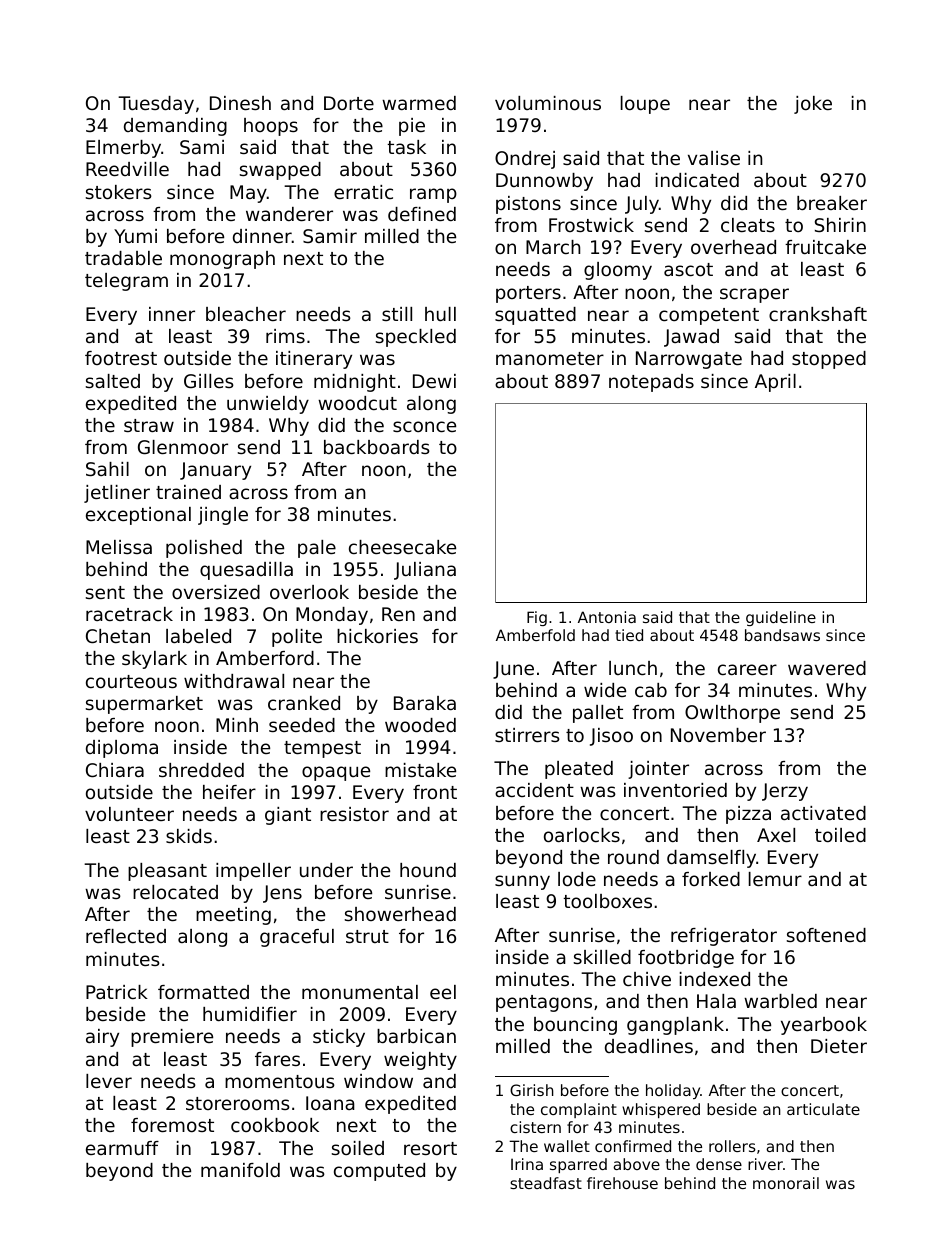  Describe the element at coordinates (240, 103) in the image. I see `Dinesh` at that location.
